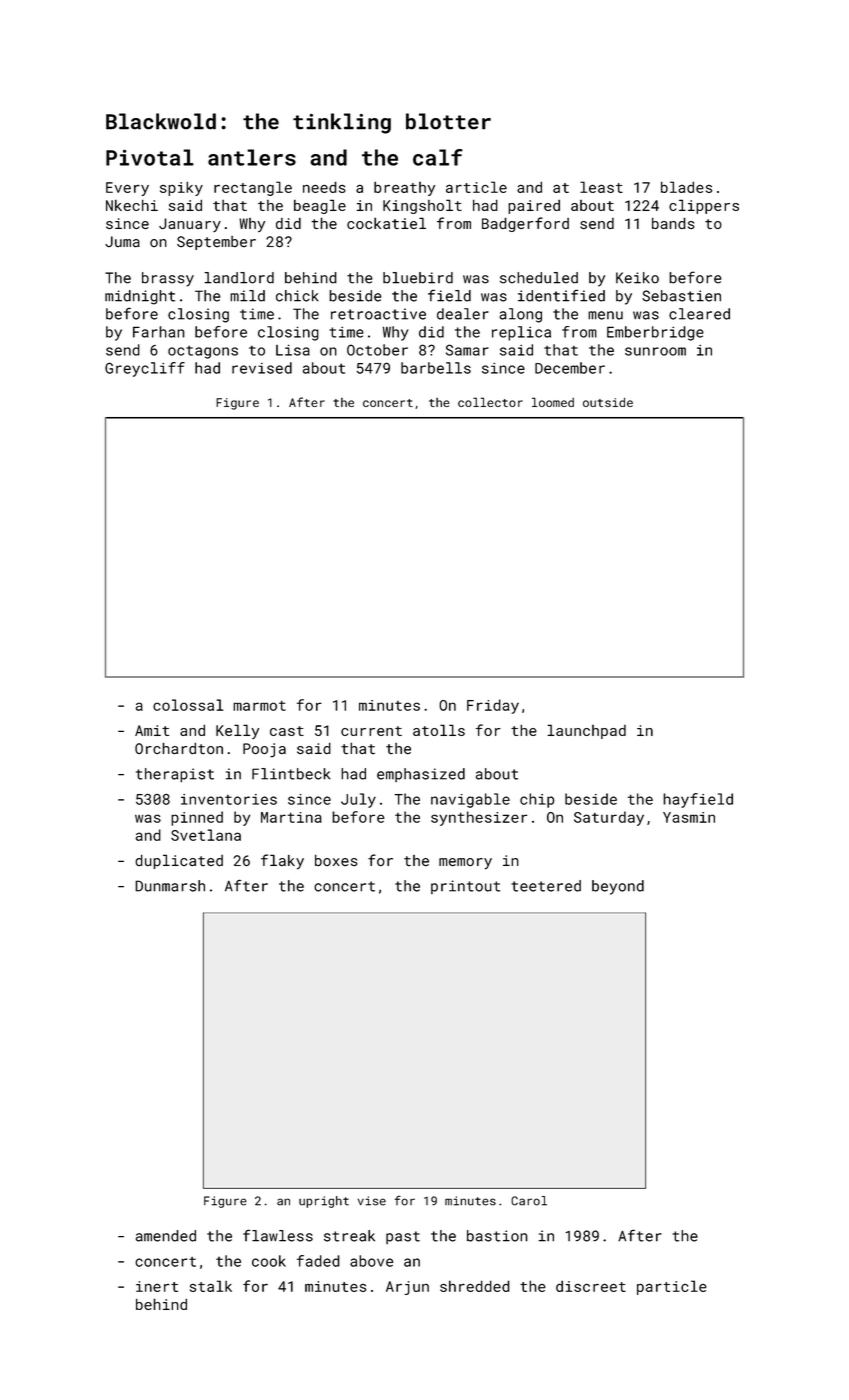 This screenshot has width=849, height=1400. I want to click on inert, so click(157, 1286).
